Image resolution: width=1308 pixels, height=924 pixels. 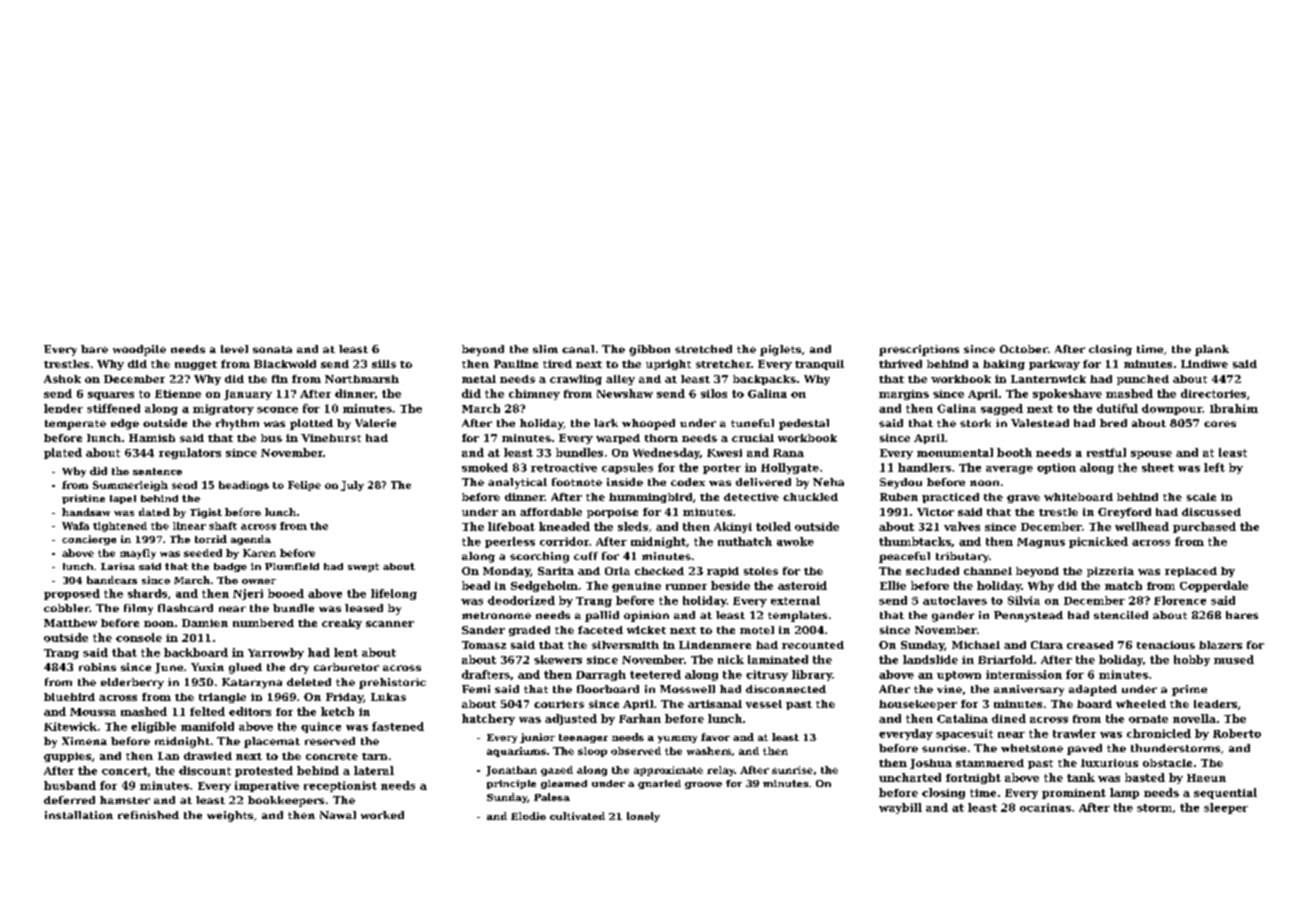 What do you see at coordinates (545, 349) in the image?
I see `slim` at bounding box center [545, 349].
